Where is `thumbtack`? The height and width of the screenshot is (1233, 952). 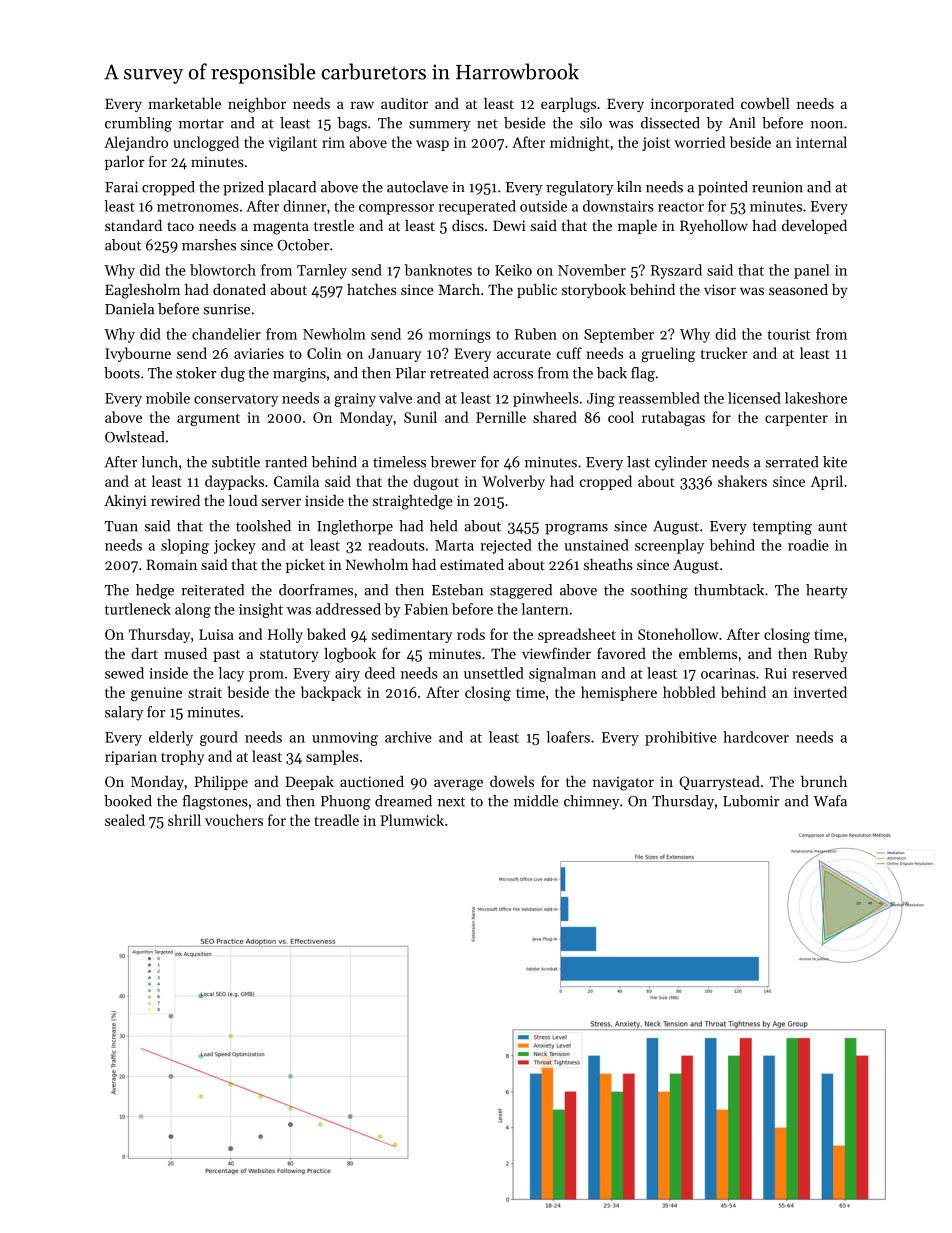 thumbtack is located at coordinates (729, 590).
